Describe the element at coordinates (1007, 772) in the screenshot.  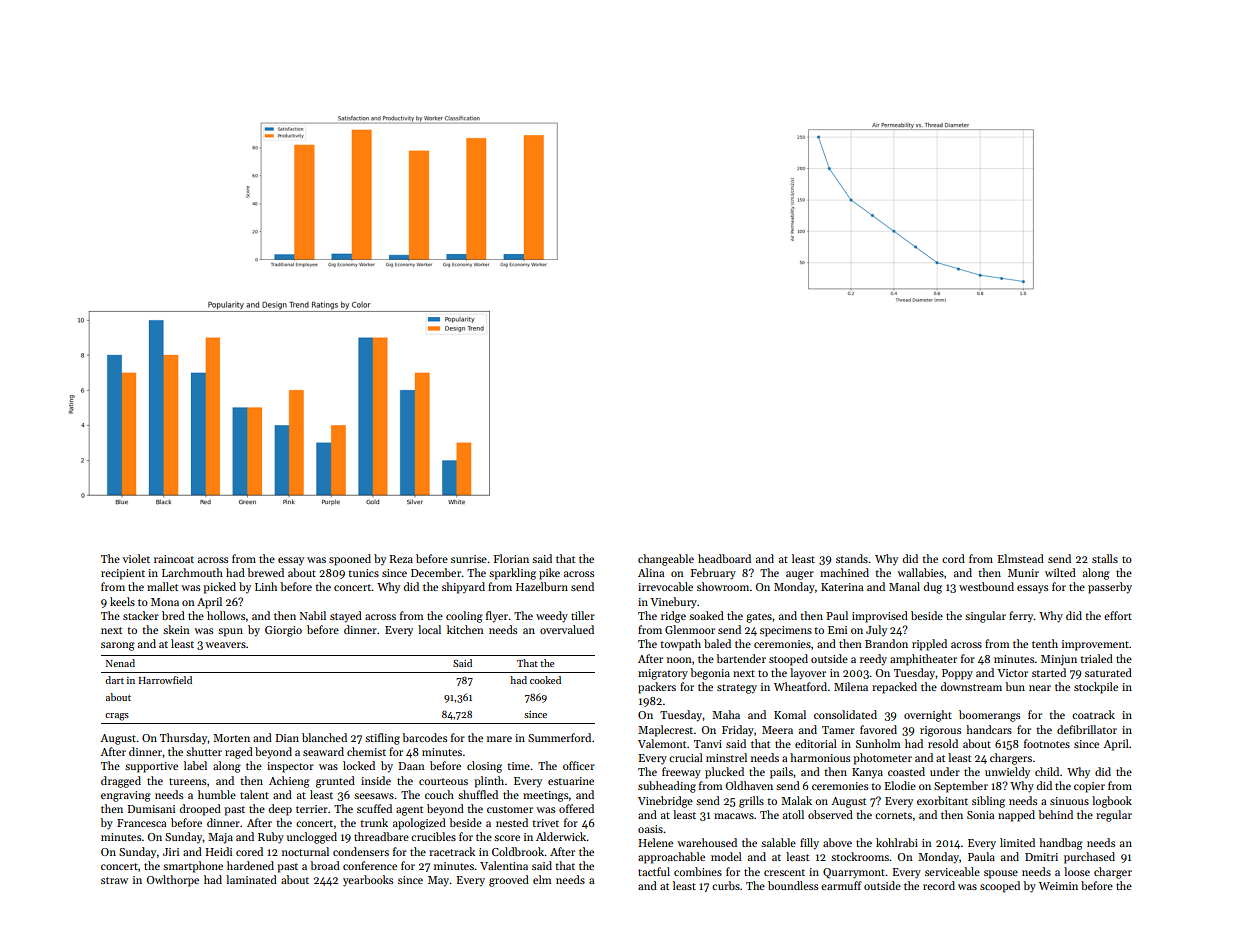
I see `unwieldy` at that location.
